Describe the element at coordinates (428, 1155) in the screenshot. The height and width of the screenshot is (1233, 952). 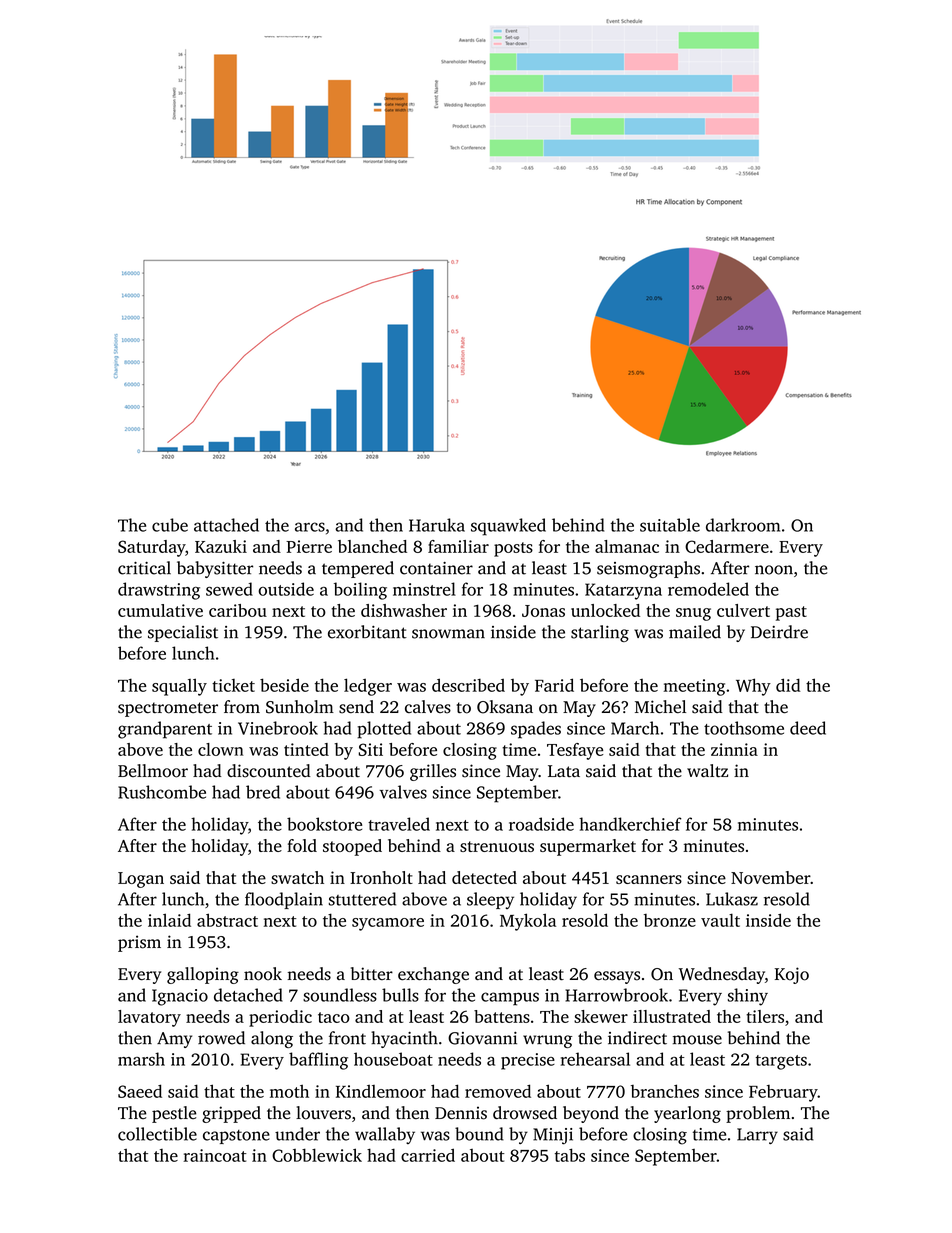
I see `carried` at that location.
